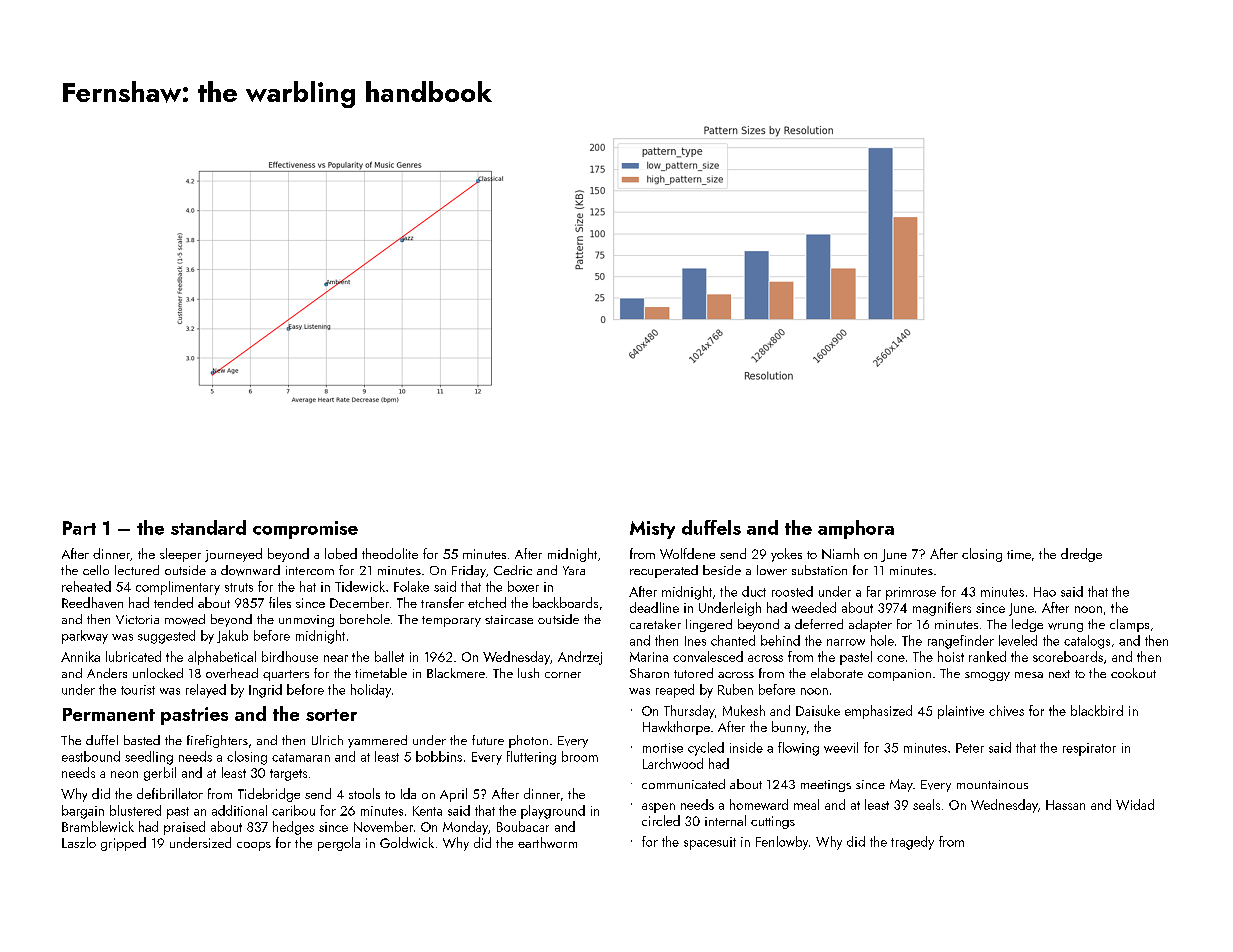 Image resolution: width=1233 pixels, height=952 pixels. I want to click on chanted, so click(733, 640).
